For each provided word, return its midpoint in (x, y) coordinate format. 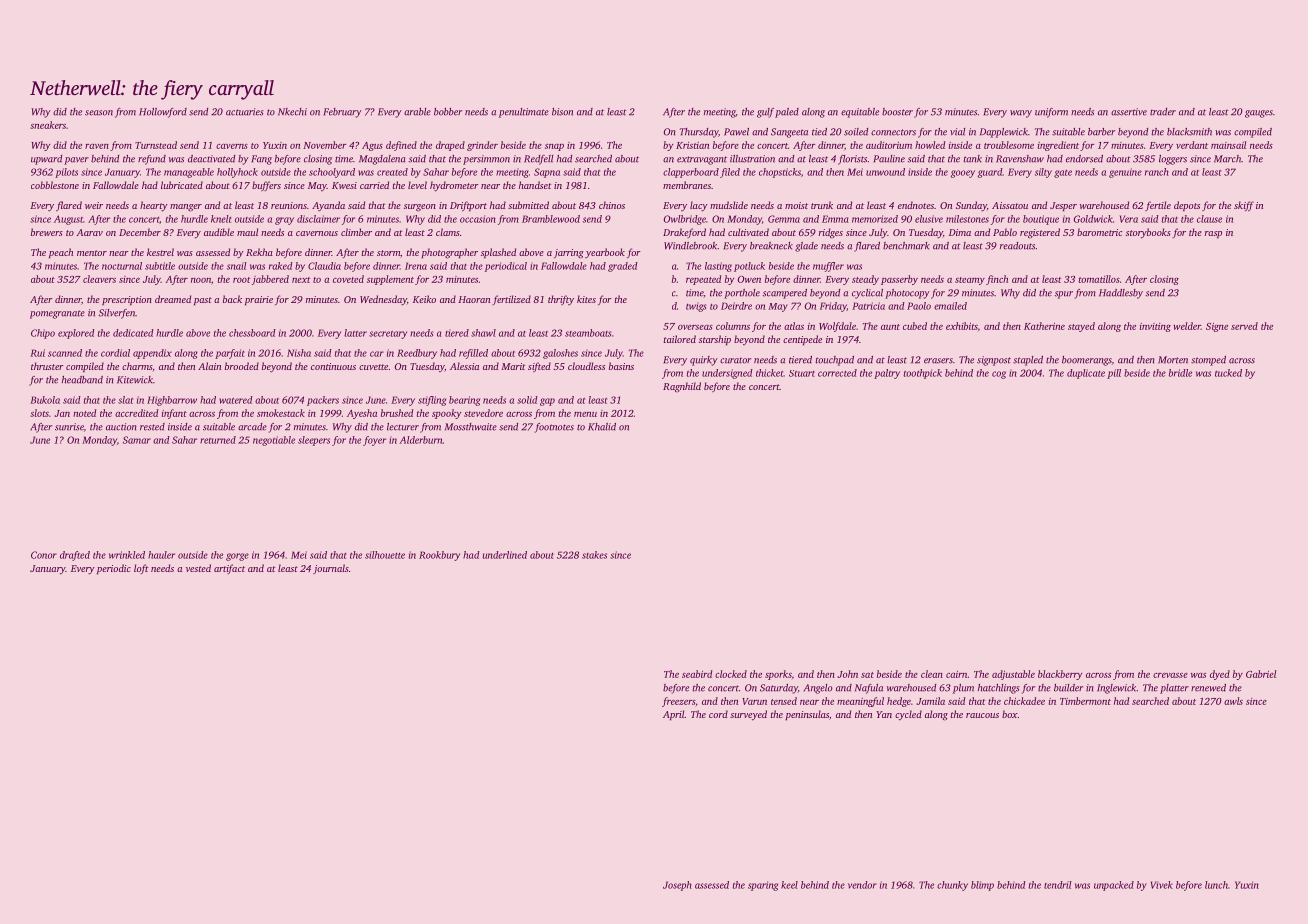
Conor (44, 555)
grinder (482, 146)
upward (46, 160)
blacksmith (1189, 132)
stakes (594, 555)
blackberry (1060, 675)
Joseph (677, 886)
